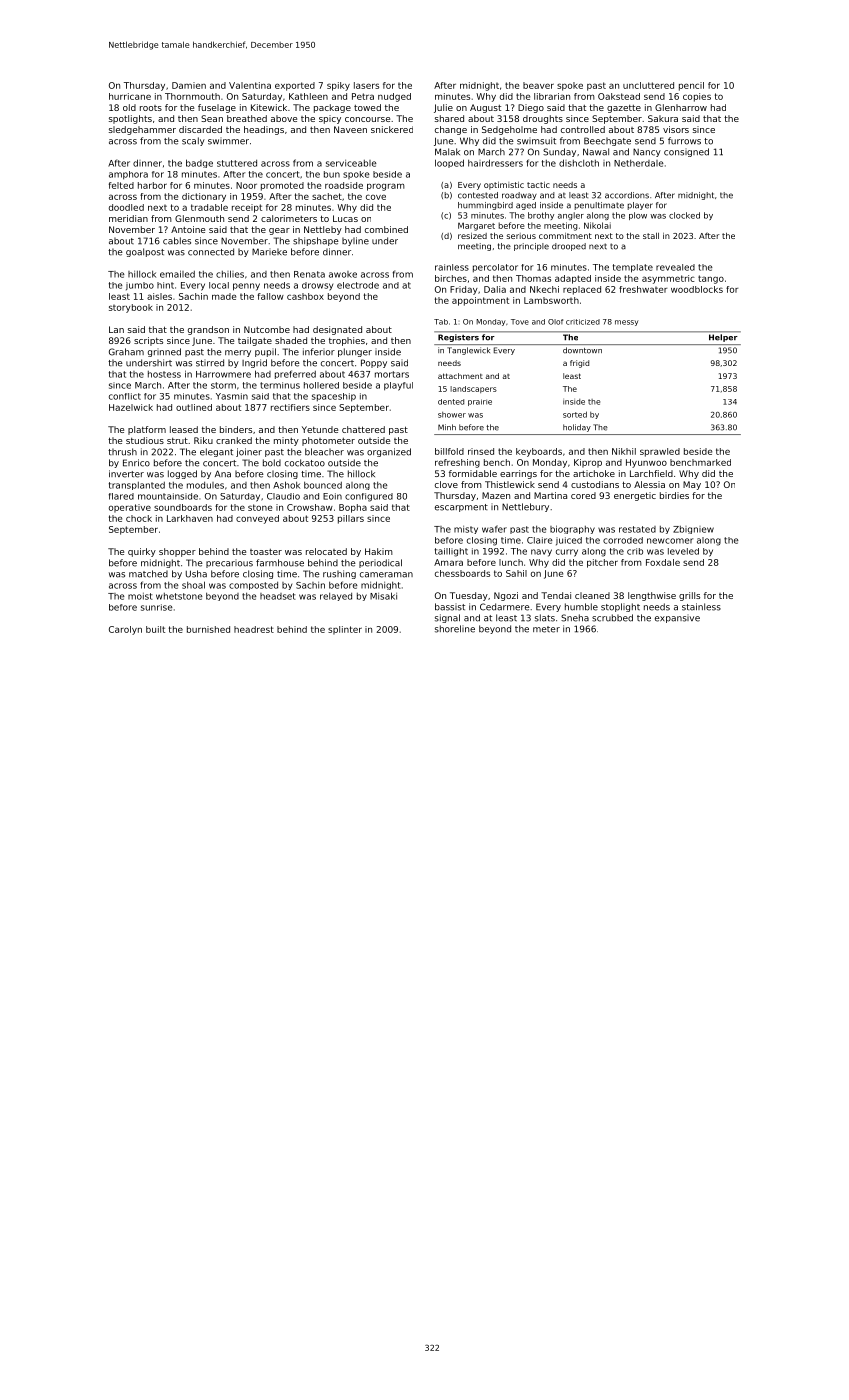  Describe the element at coordinates (351, 163) in the screenshot. I see `serviceable` at that location.
